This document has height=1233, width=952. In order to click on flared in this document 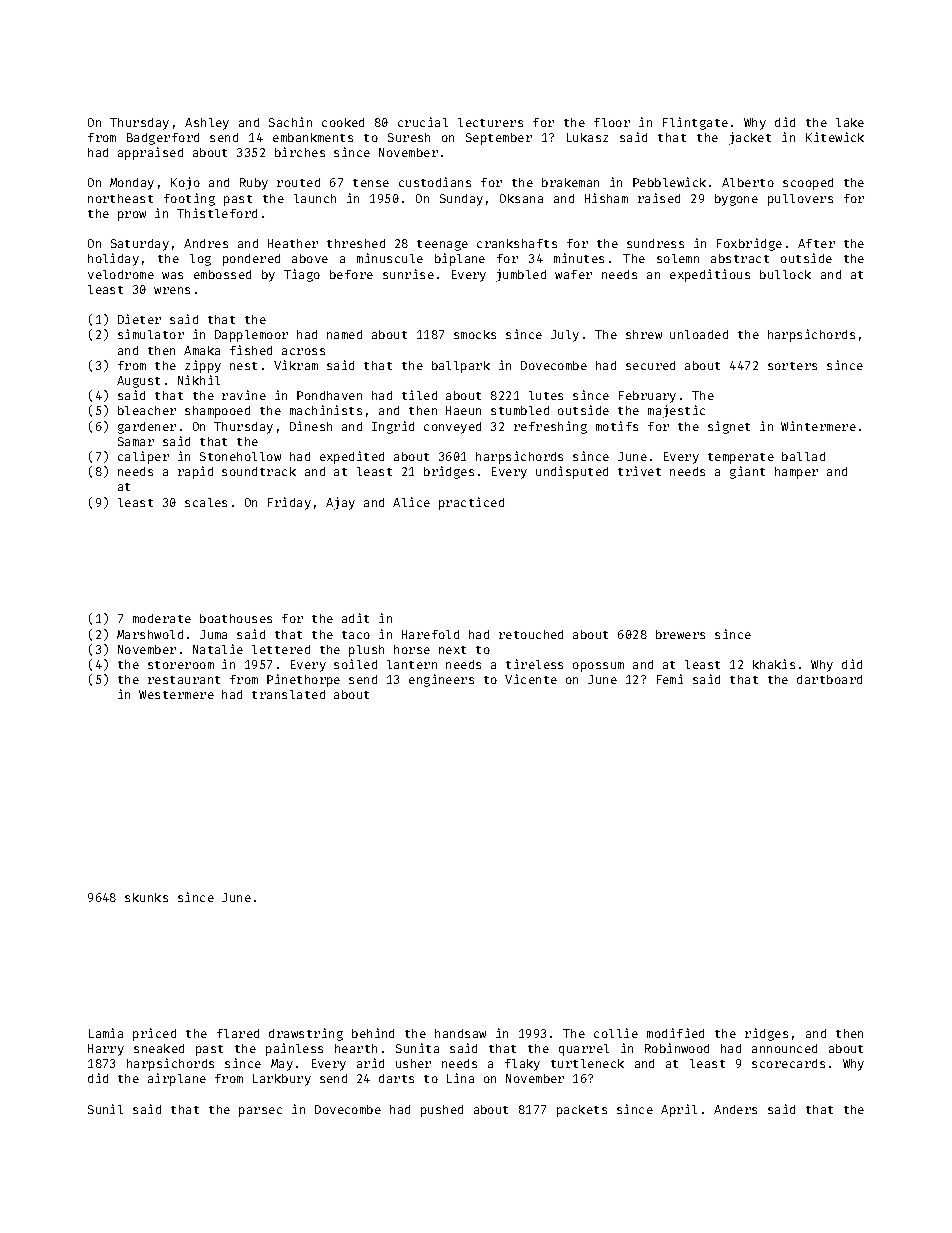, I will do `click(238, 1033)`.
